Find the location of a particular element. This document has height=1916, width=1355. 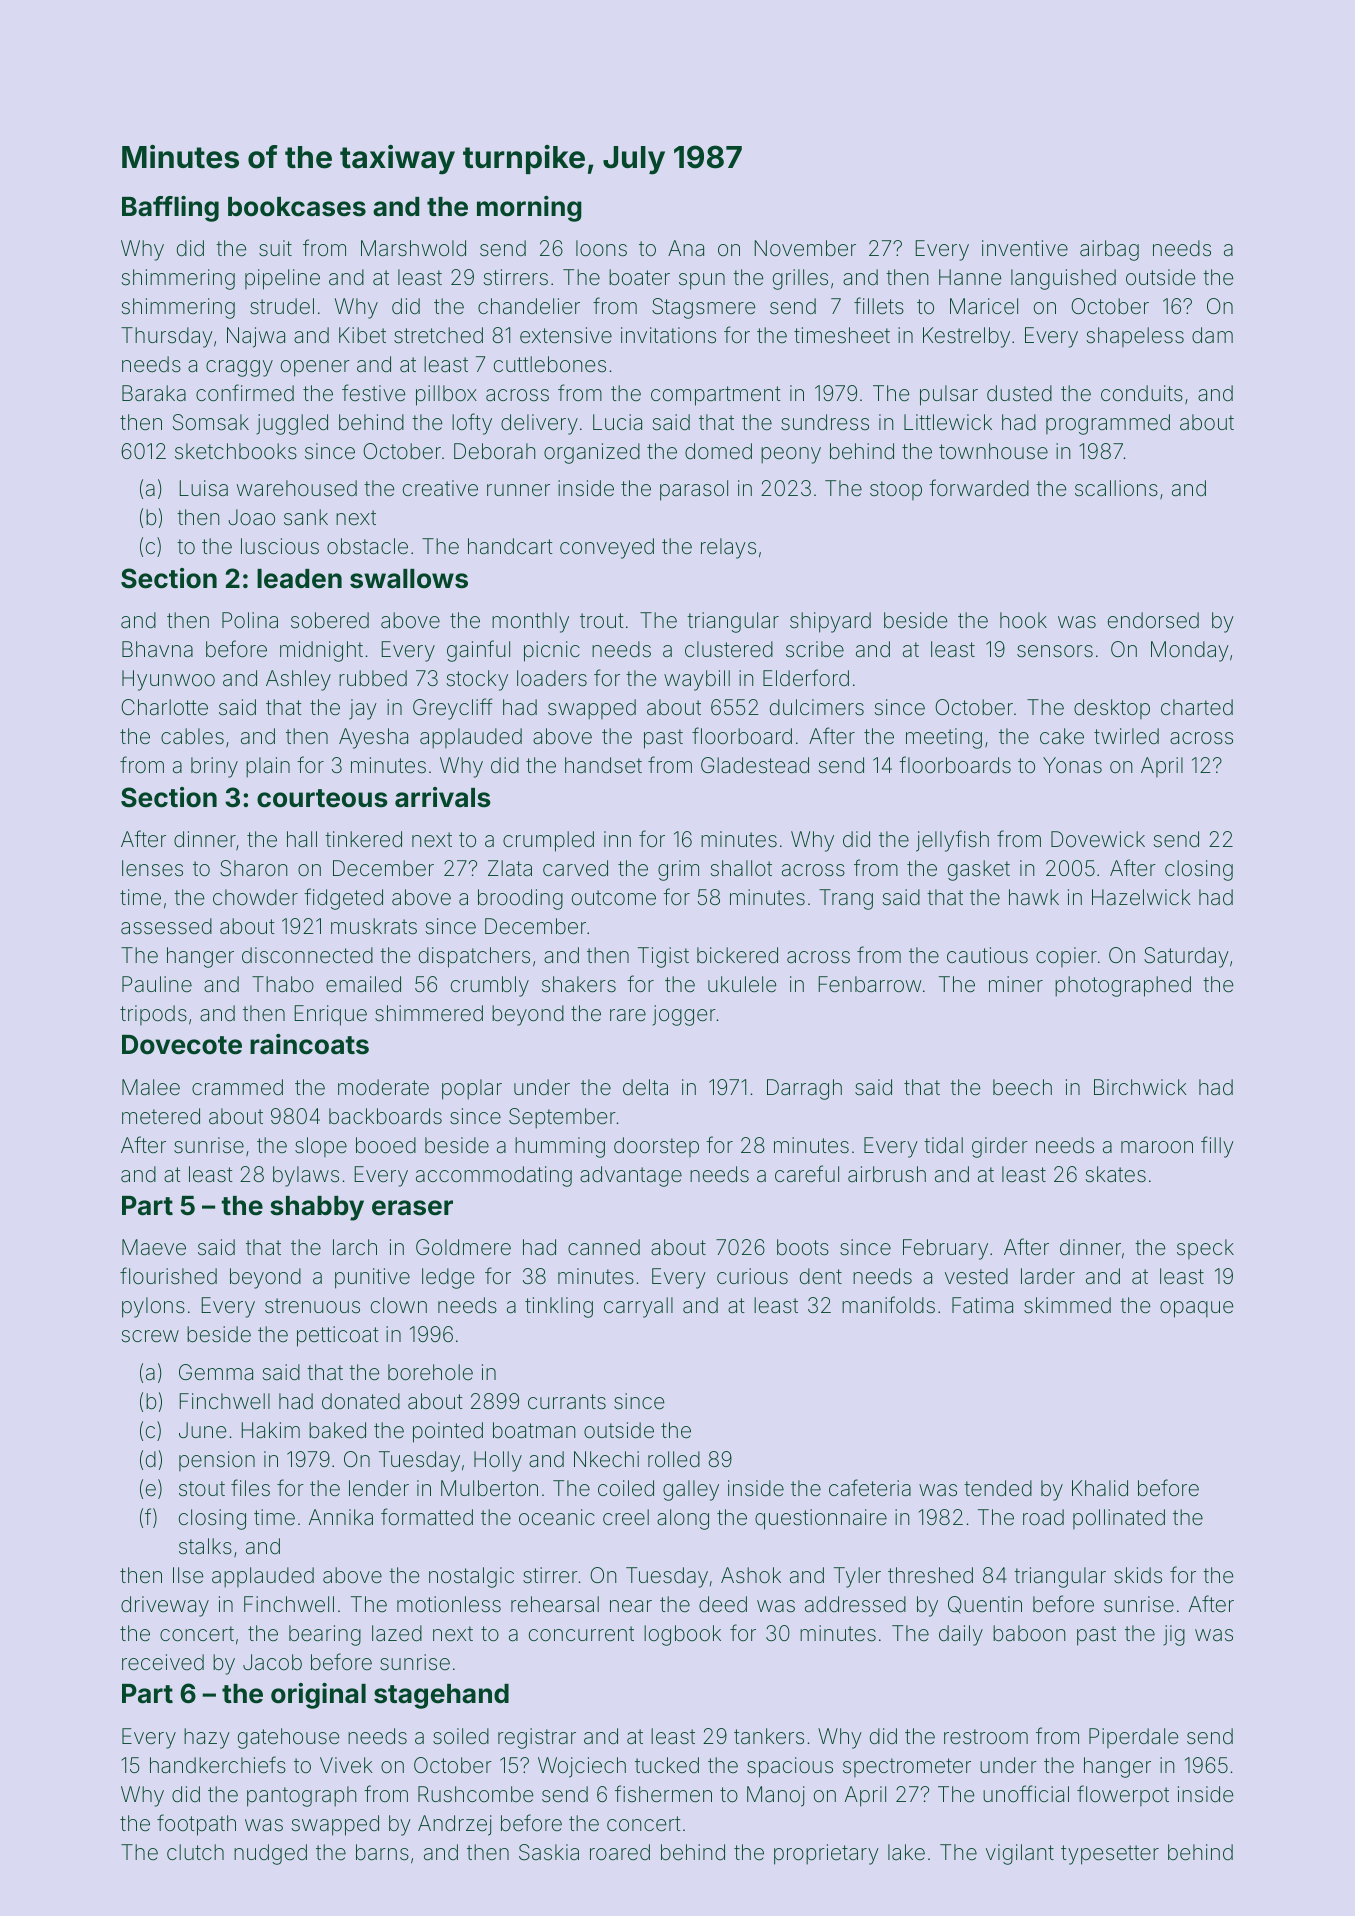

Hazelwick is located at coordinates (1141, 897).
